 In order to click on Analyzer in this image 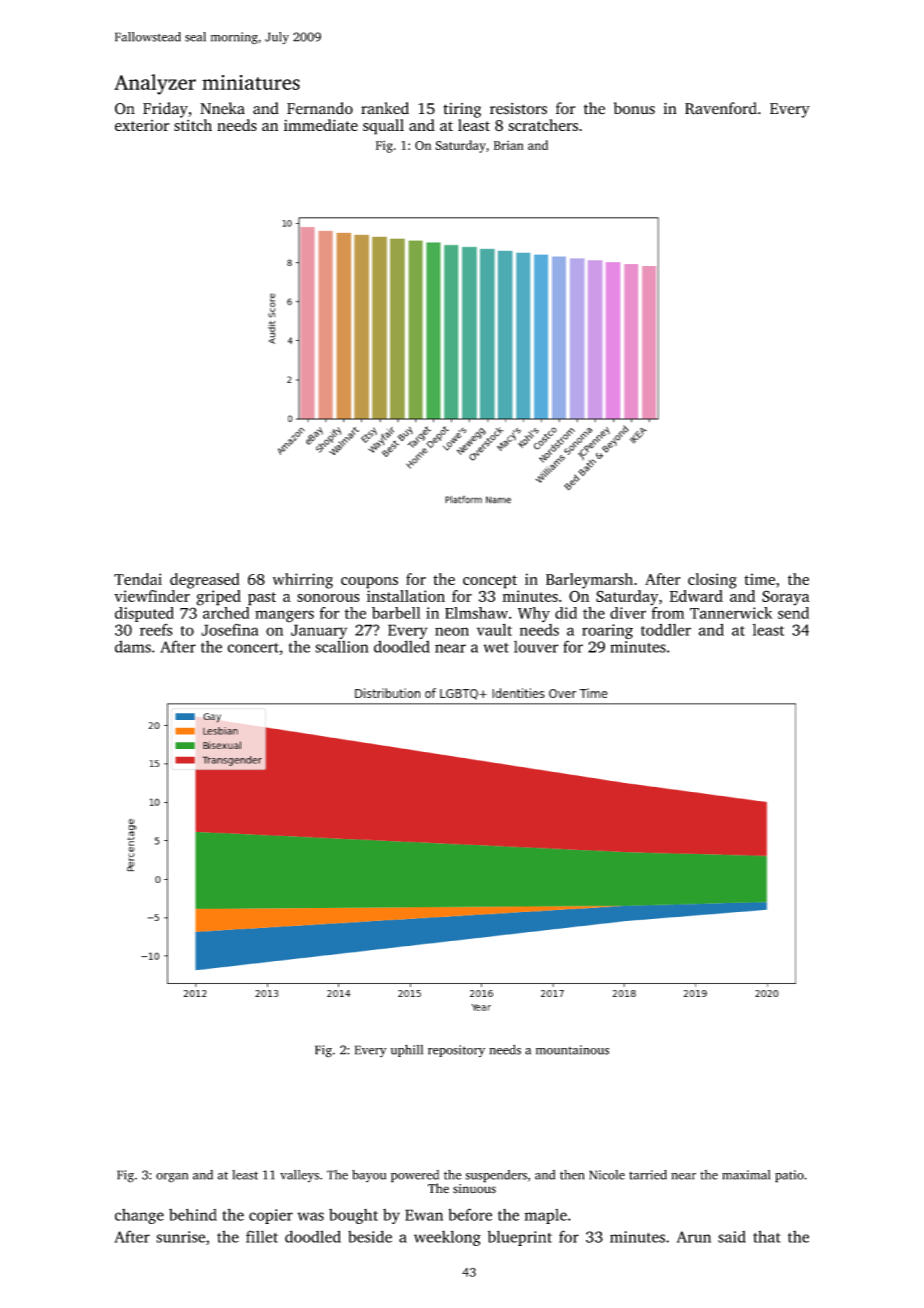, I will do `click(155, 84)`.
